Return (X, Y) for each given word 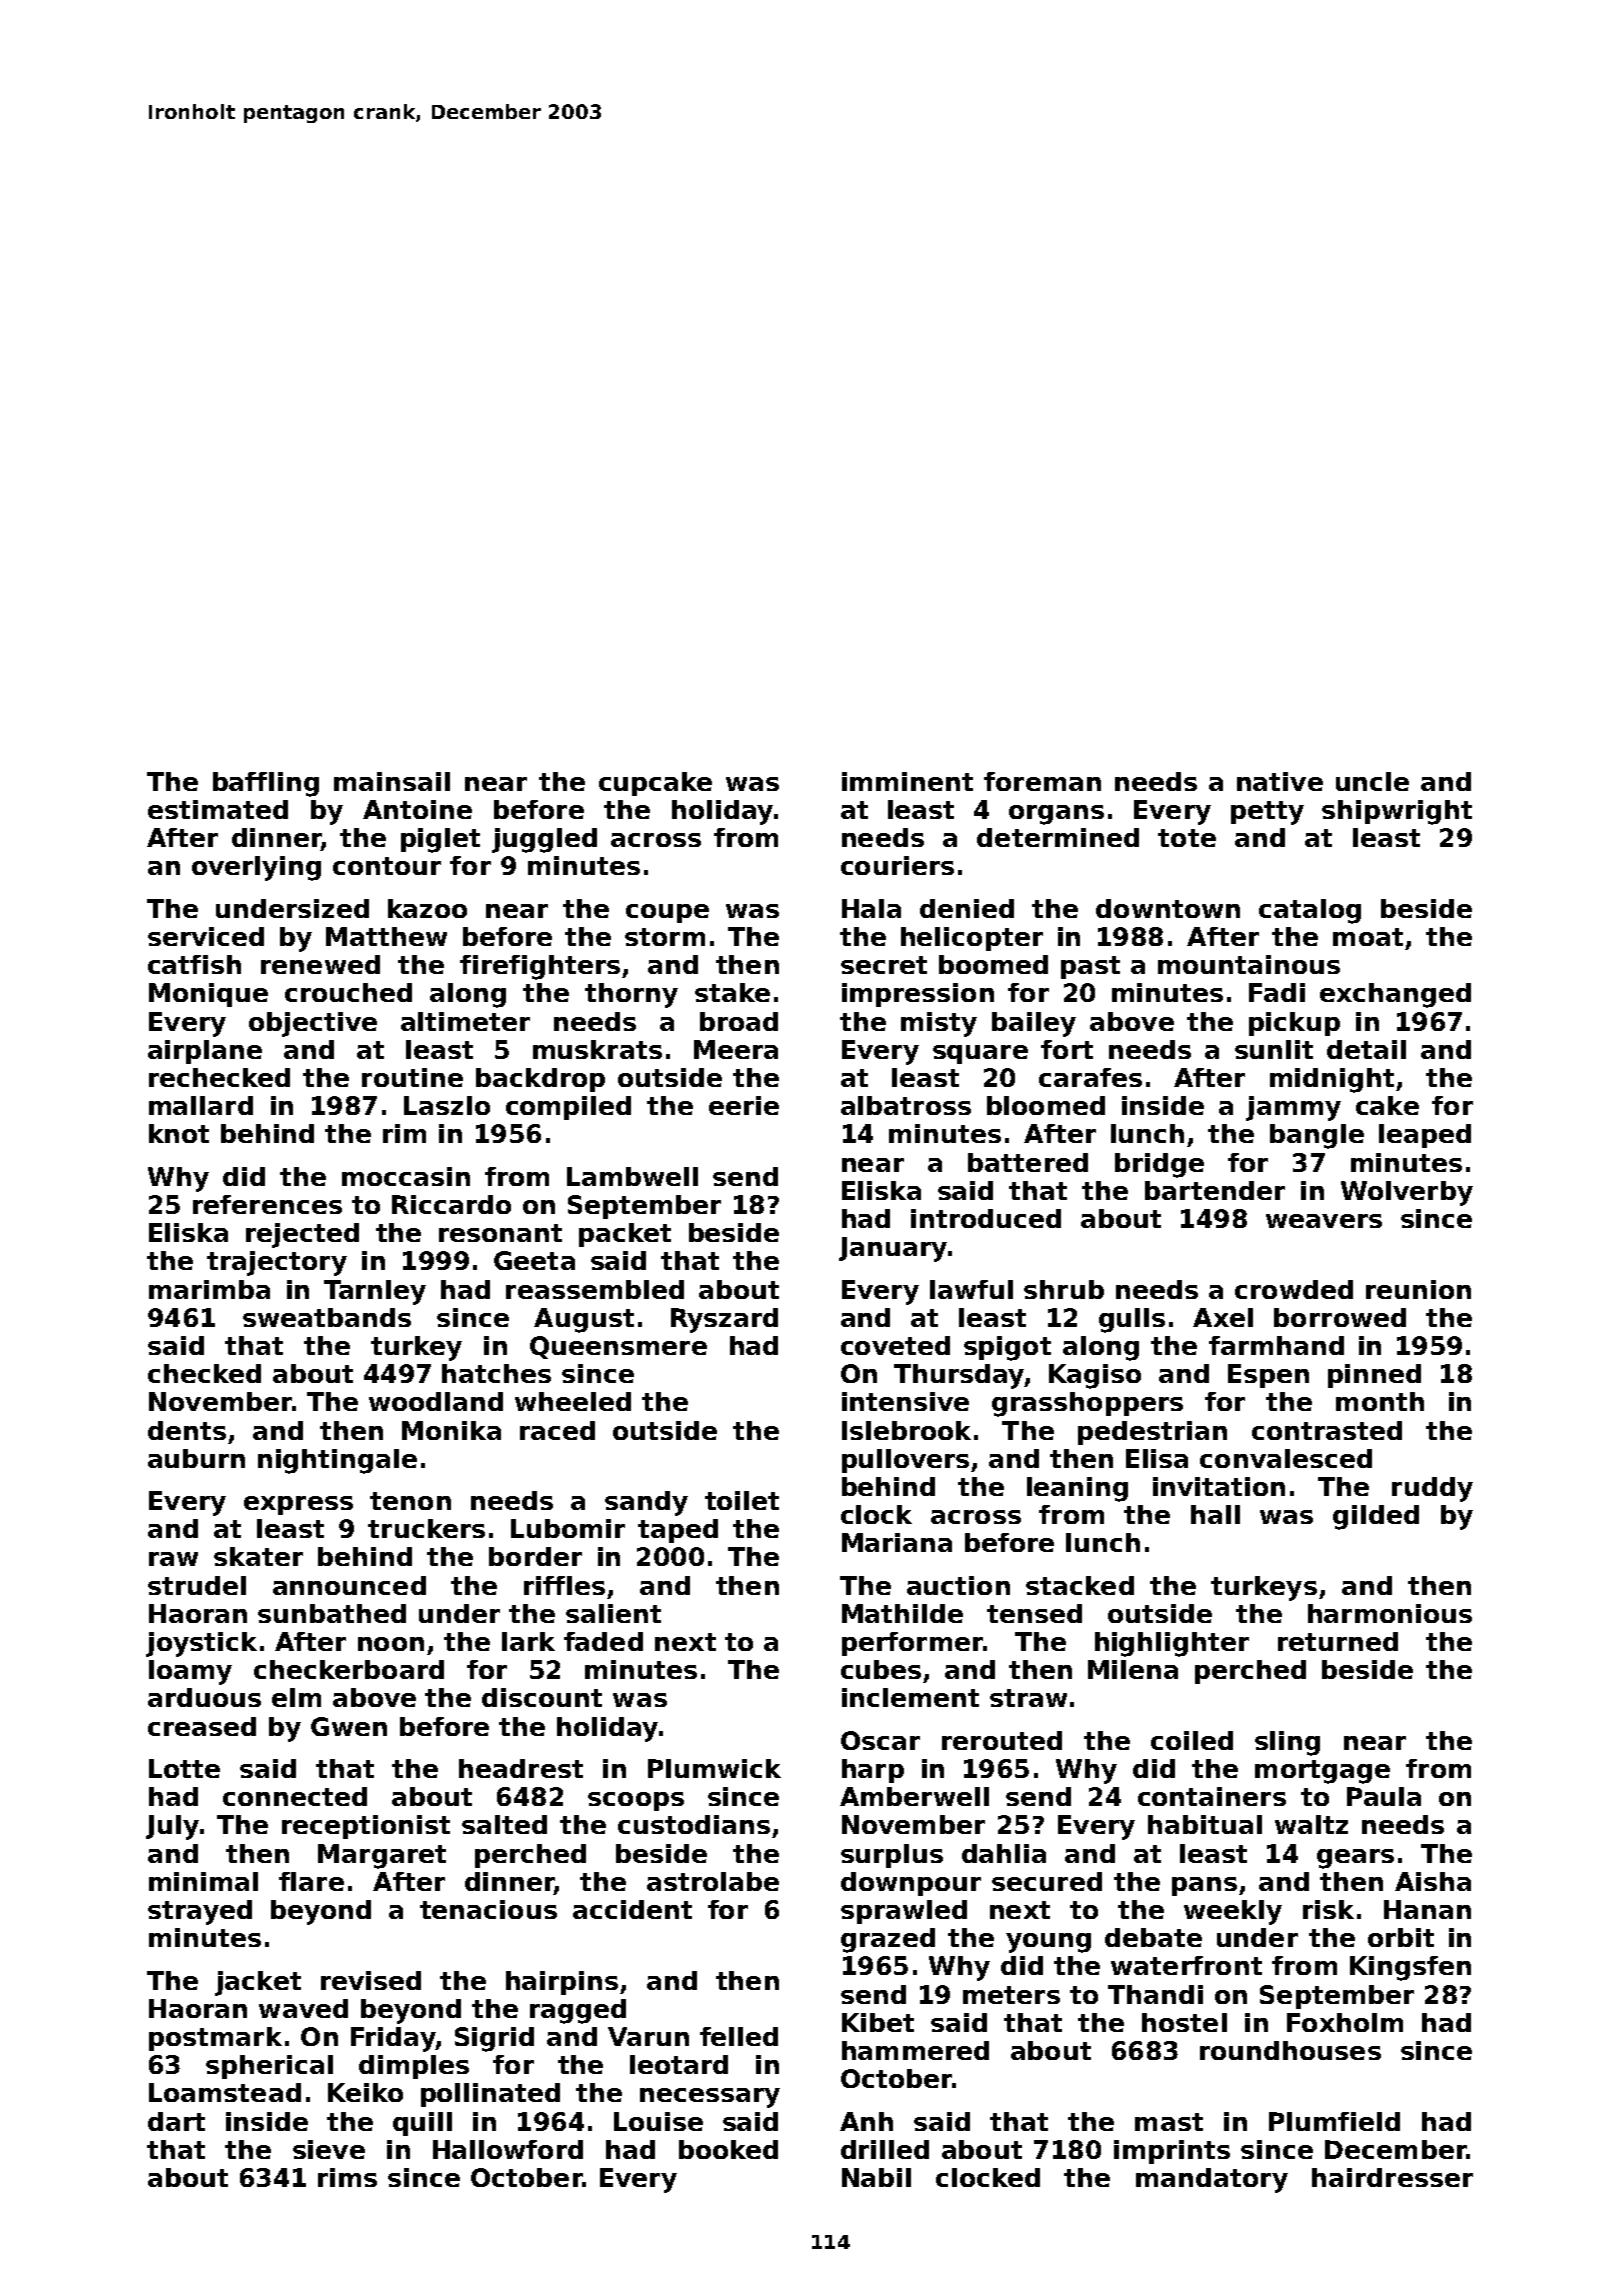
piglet (440, 840)
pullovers (905, 1461)
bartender (1215, 1190)
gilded (1376, 1517)
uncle (1372, 781)
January (893, 1249)
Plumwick (714, 1768)
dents (187, 1430)
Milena (1133, 1669)
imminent (907, 781)
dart (176, 2121)
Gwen (349, 1726)
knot (179, 1133)
